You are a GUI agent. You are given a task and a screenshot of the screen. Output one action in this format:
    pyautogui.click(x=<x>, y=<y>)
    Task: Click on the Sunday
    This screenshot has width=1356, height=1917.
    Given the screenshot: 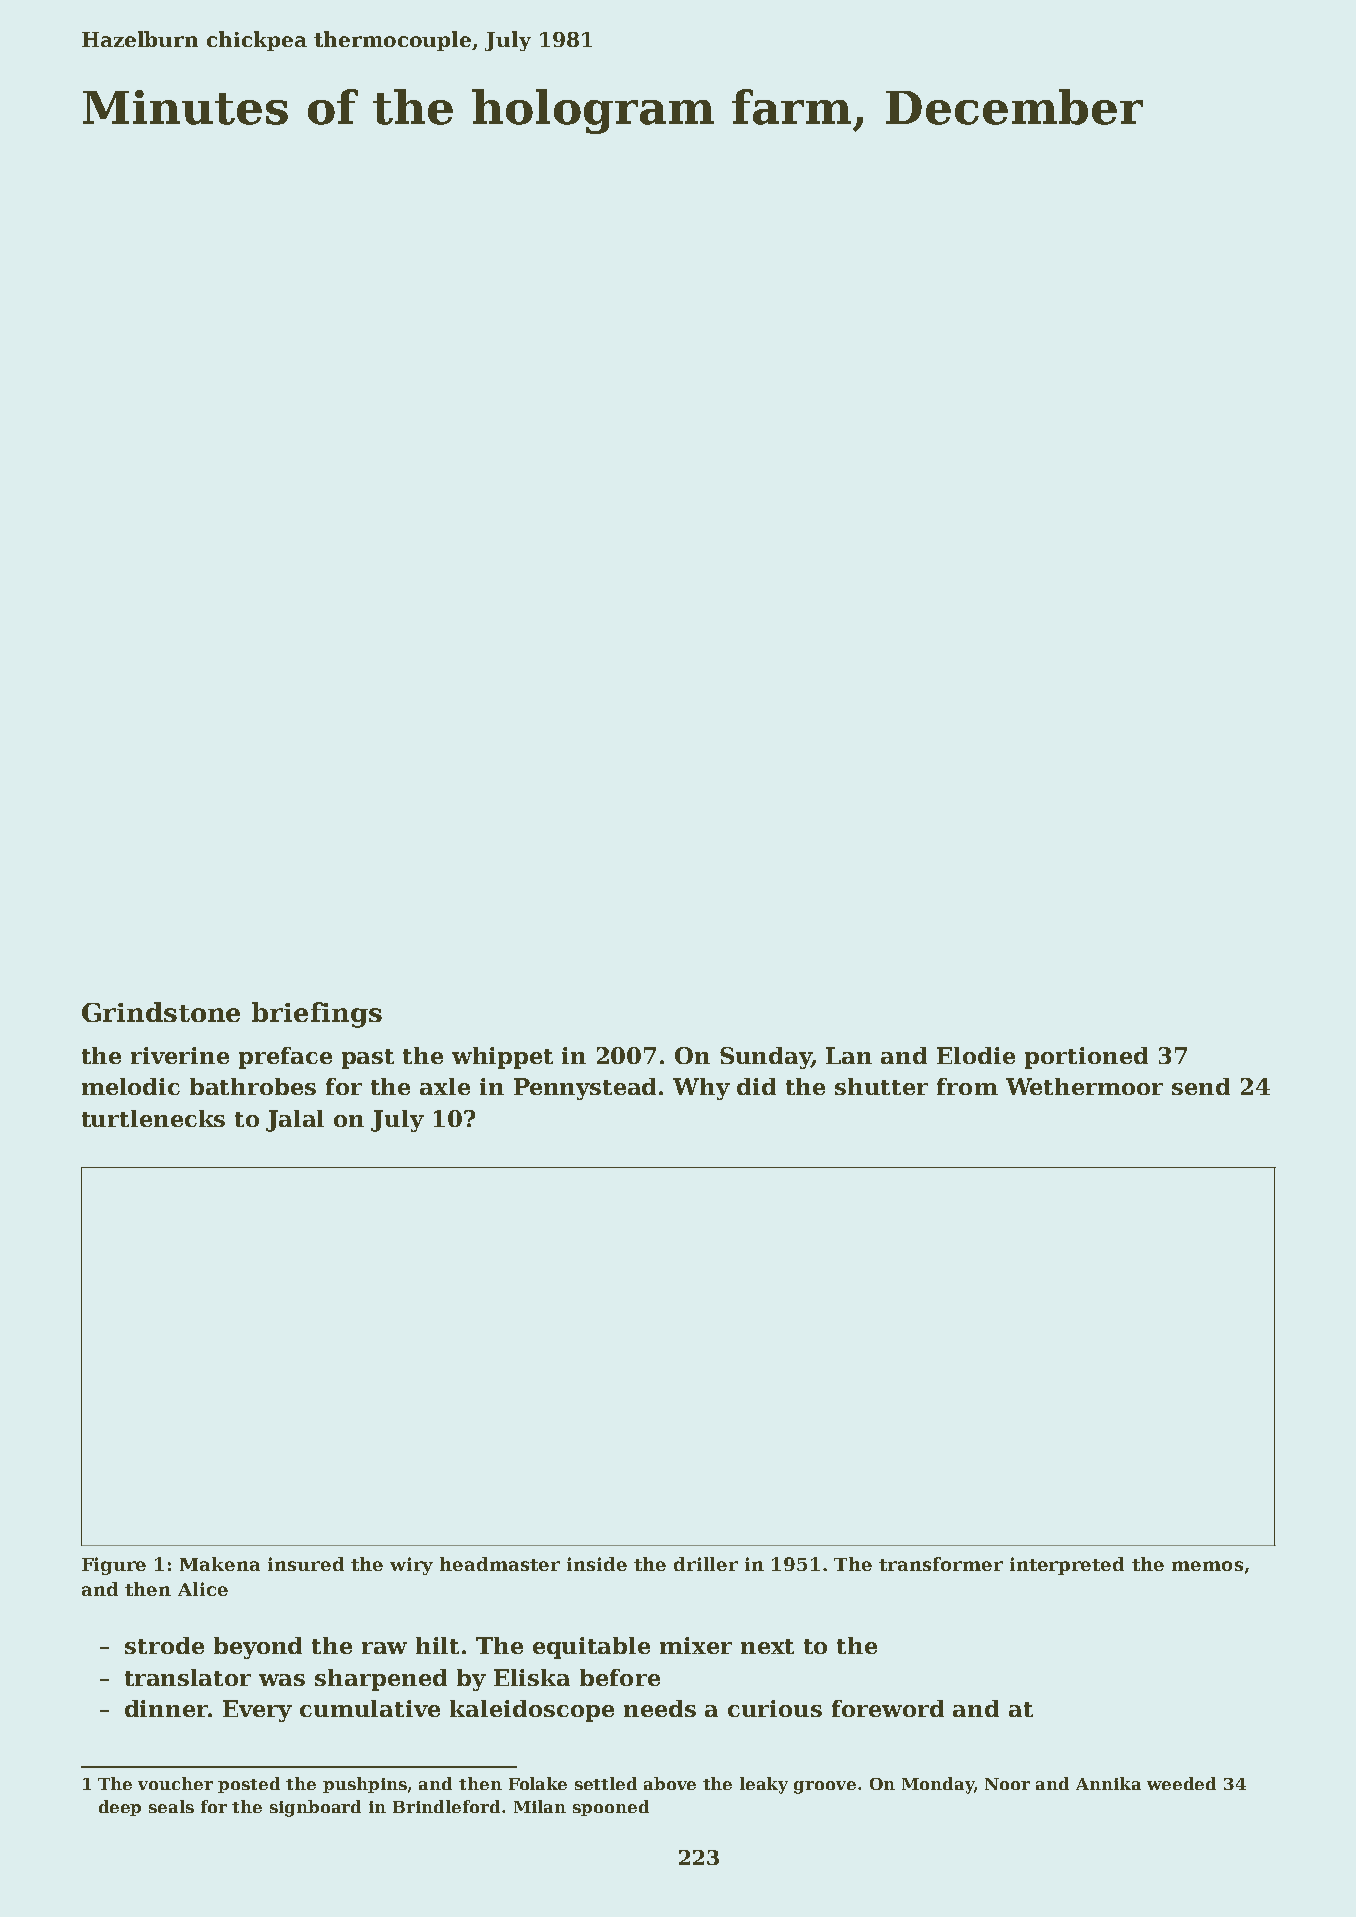 What is the action you would take?
    pyautogui.click(x=766, y=1058)
